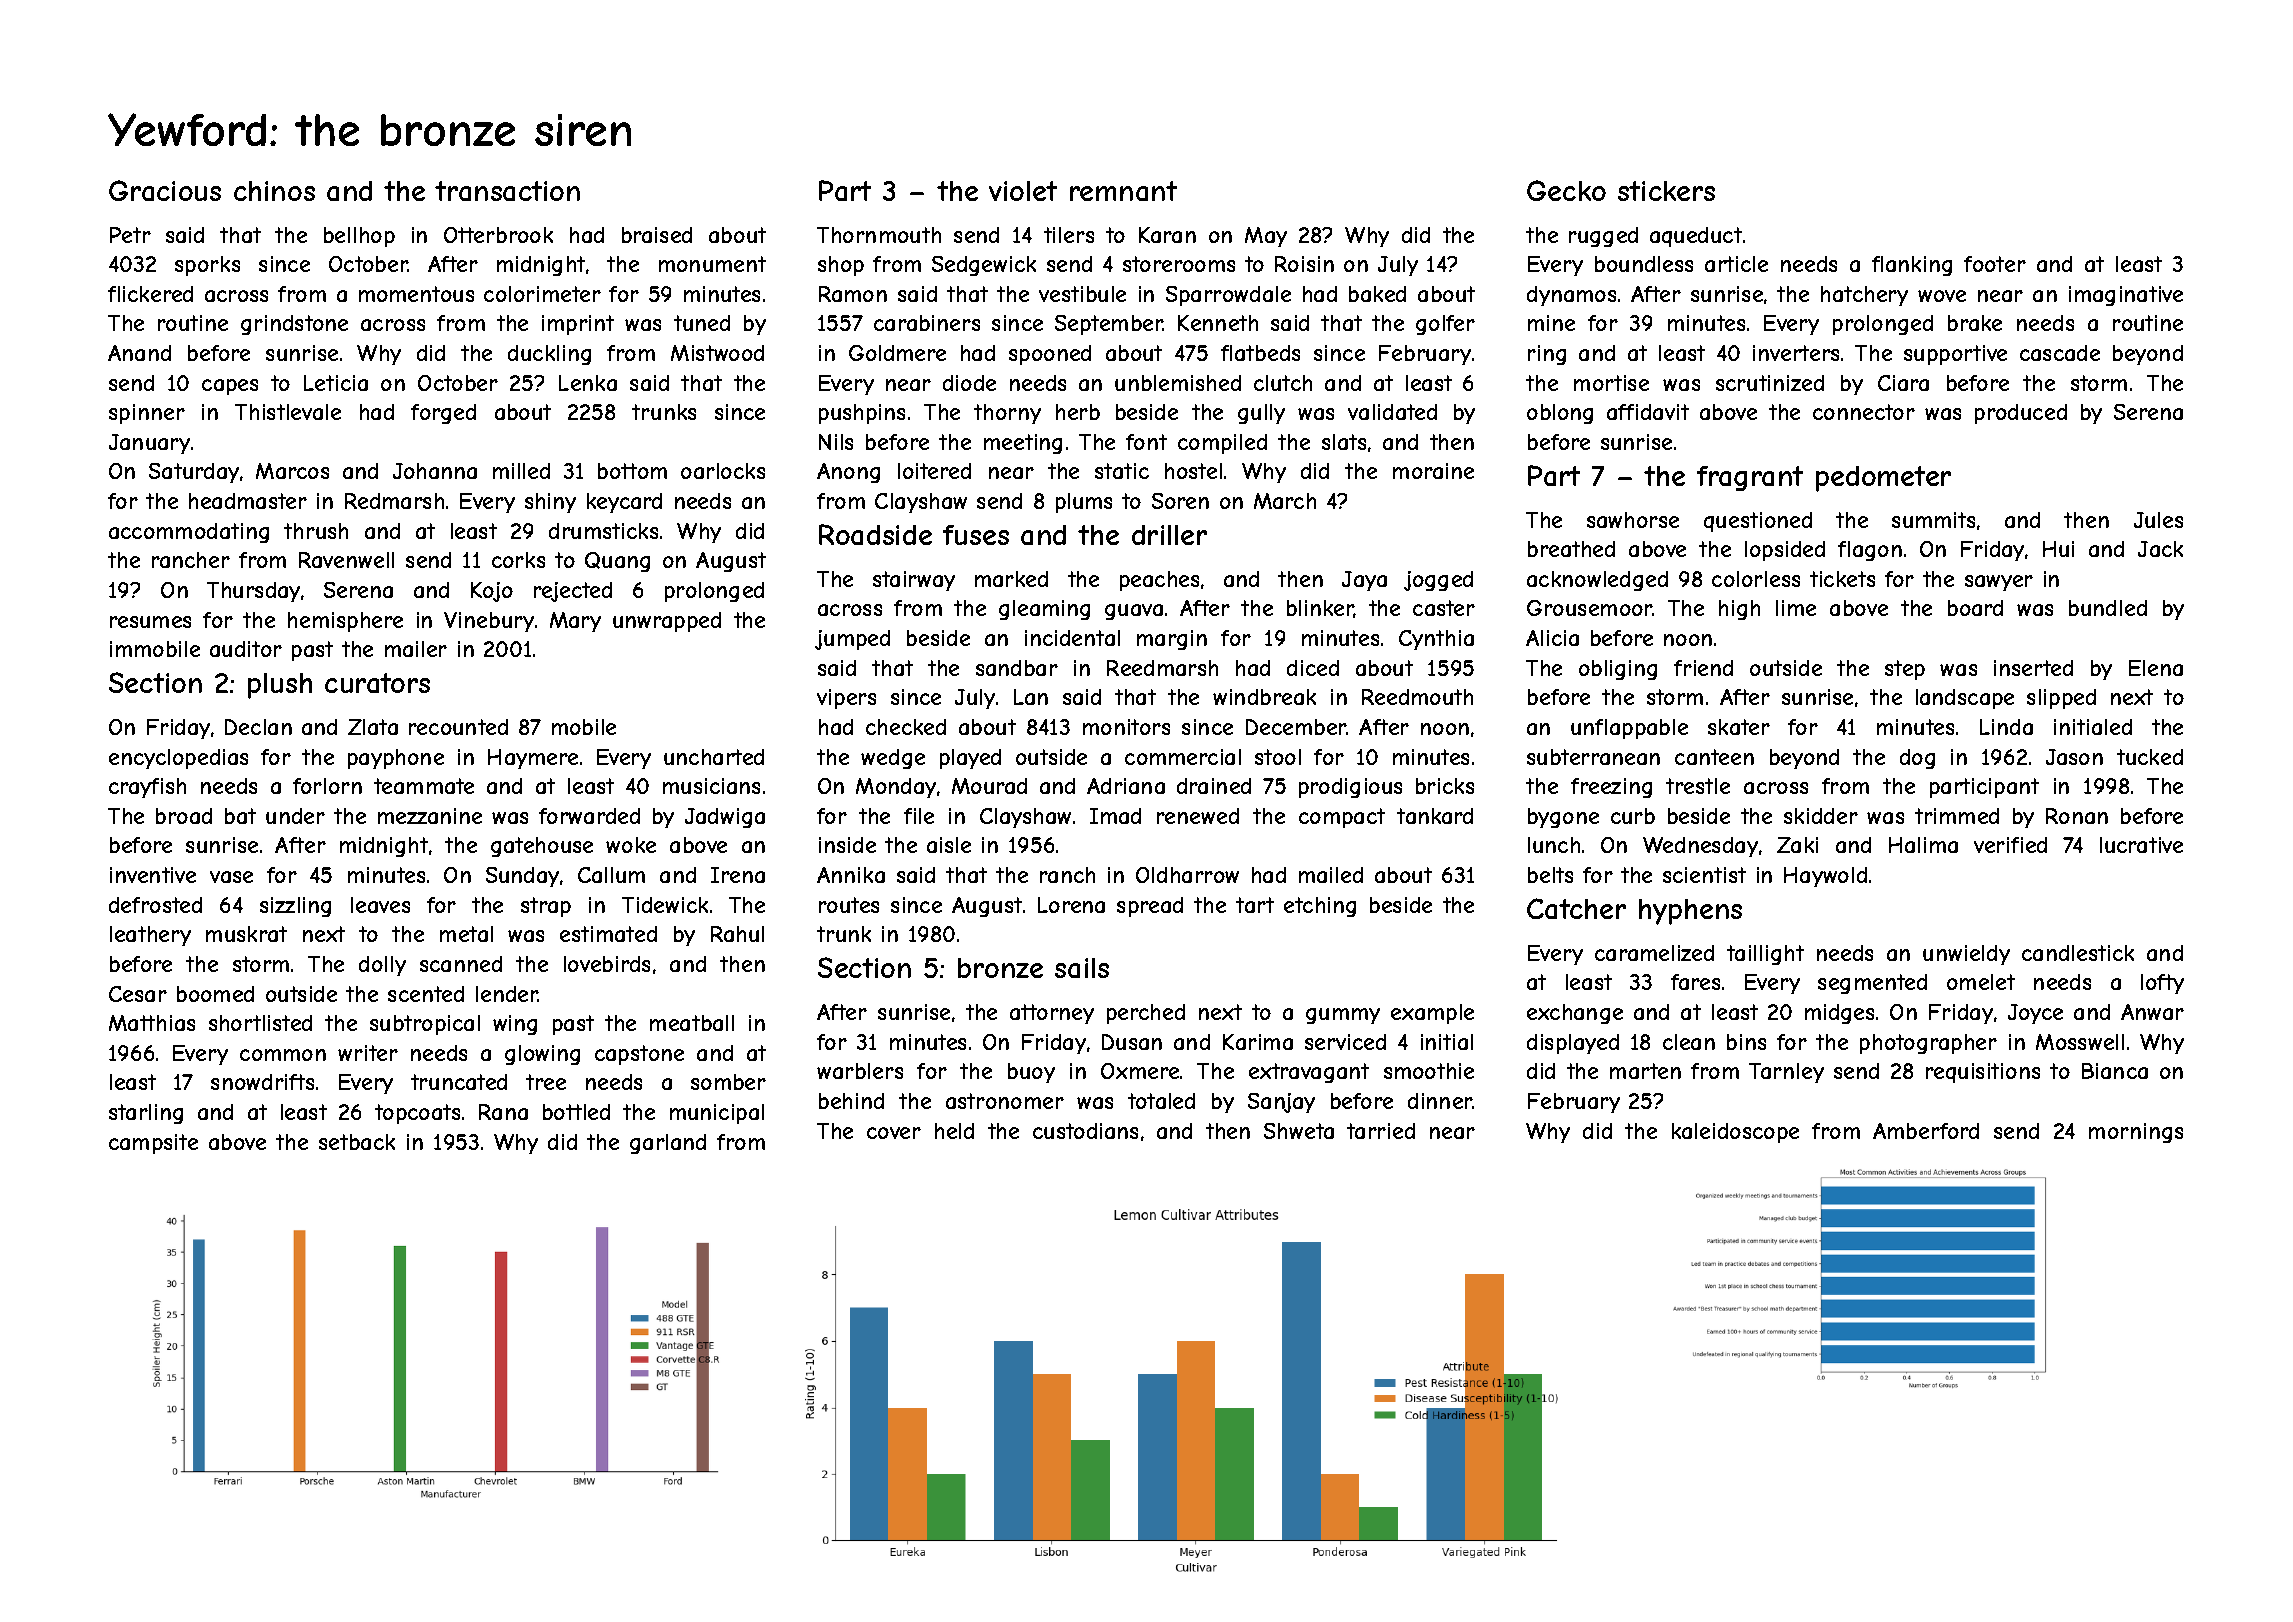 This document has height=1622, width=2293. What do you see at coordinates (1078, 412) in the document?
I see `herb` at bounding box center [1078, 412].
